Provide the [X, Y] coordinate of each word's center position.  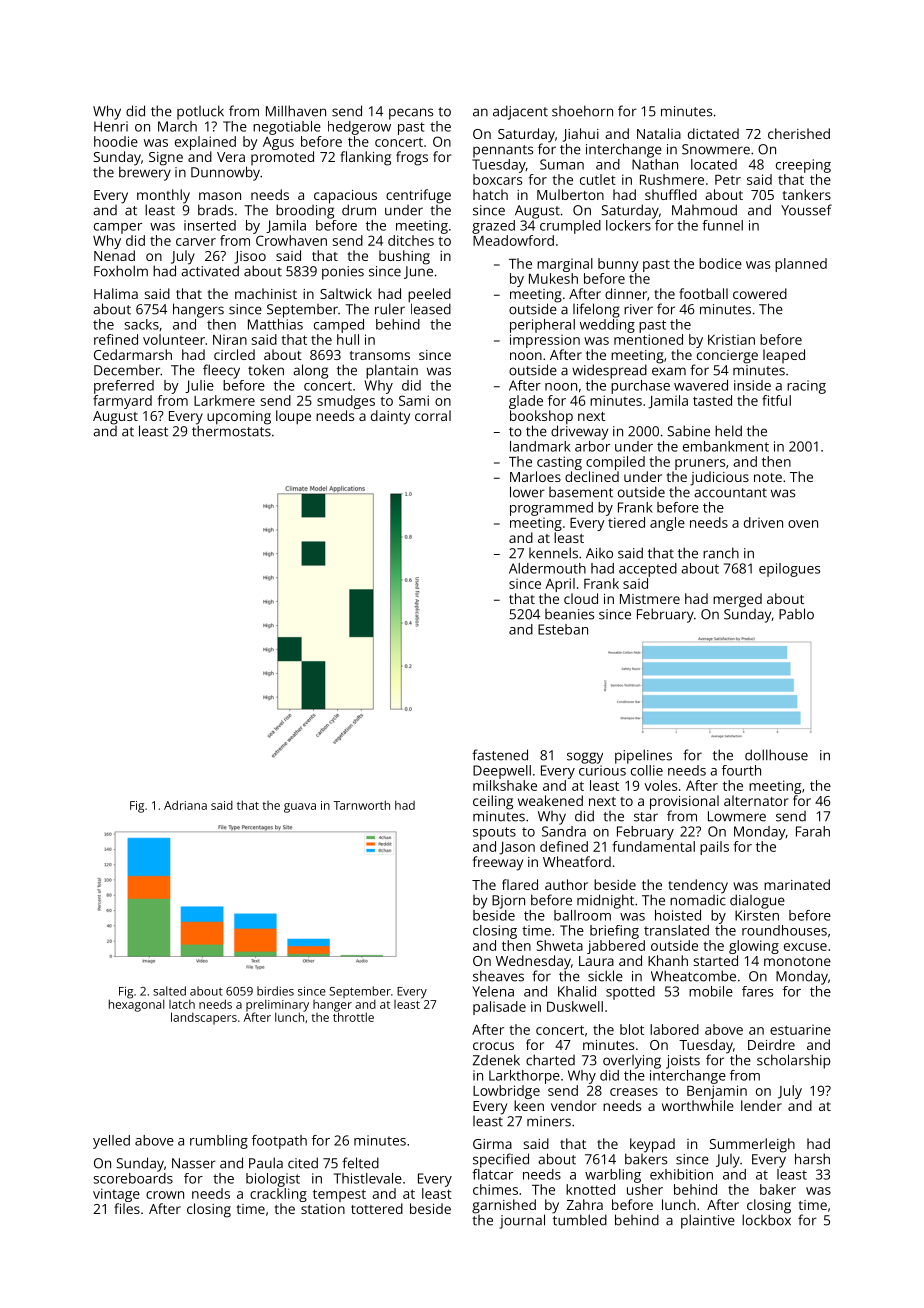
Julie [199, 386]
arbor [592, 446]
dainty [390, 417]
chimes [495, 1189]
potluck [200, 112]
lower [527, 492]
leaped [784, 356]
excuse [805, 947]
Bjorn [508, 902]
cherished [799, 133]
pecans [411, 114]
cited [303, 1163]
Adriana [185, 805]
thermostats [231, 431]
